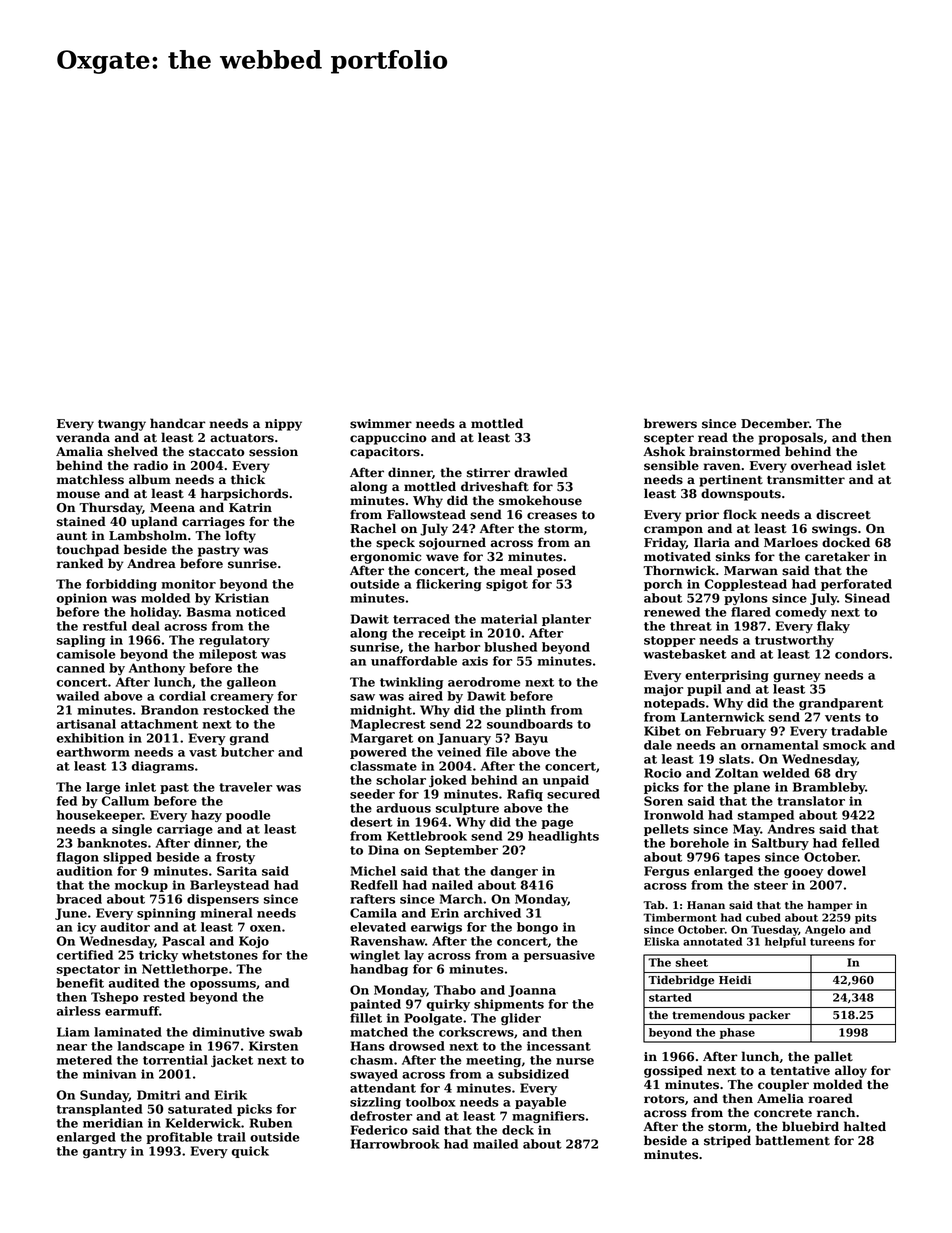 The width and height of the document is (952, 1233). What do you see at coordinates (248, 816) in the document?
I see `poodle` at bounding box center [248, 816].
